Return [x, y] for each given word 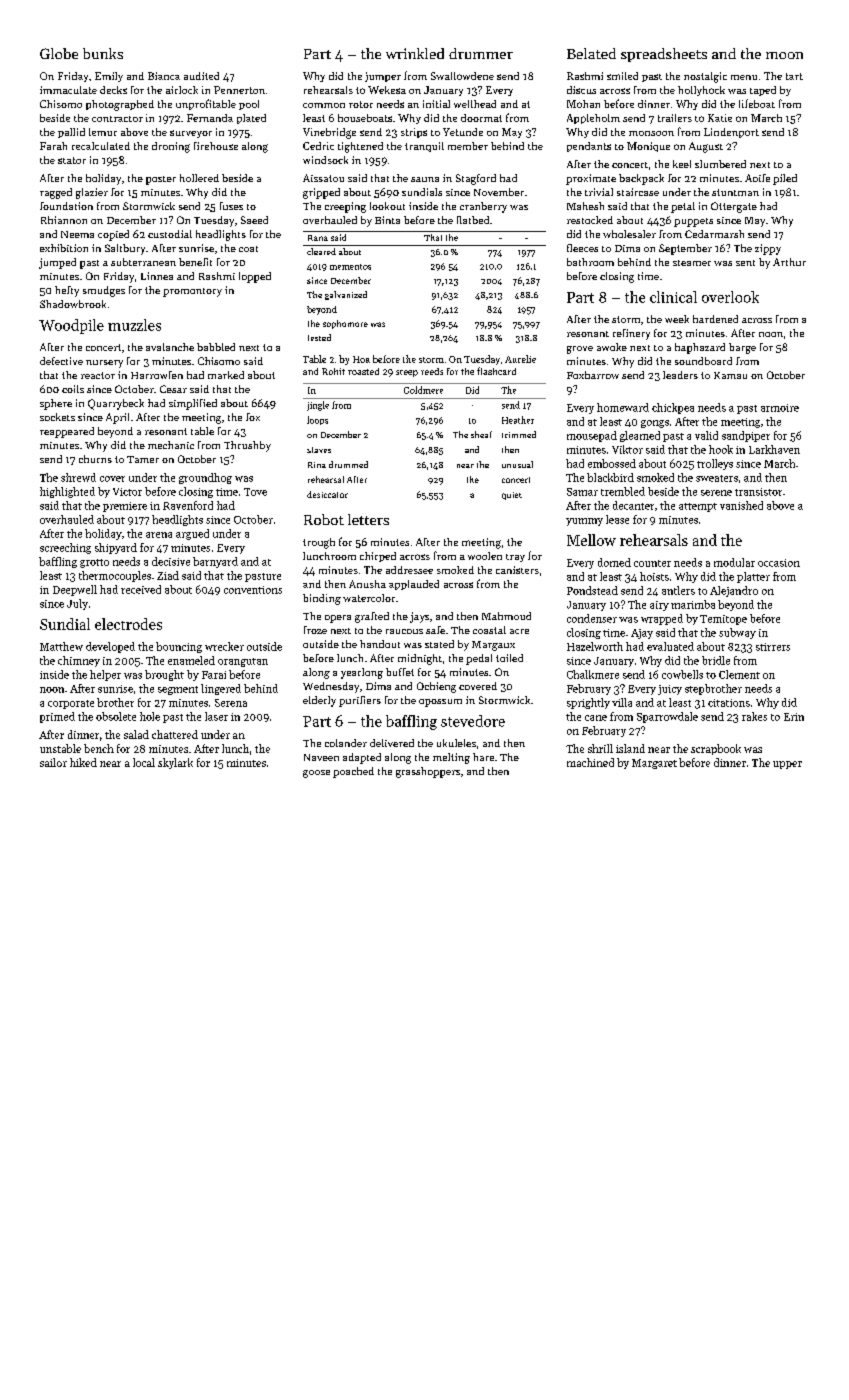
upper [787, 765]
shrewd [78, 477]
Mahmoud [506, 616]
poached [353, 772]
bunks [103, 53]
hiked [83, 762]
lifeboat [757, 103]
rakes [754, 716]
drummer [481, 53]
